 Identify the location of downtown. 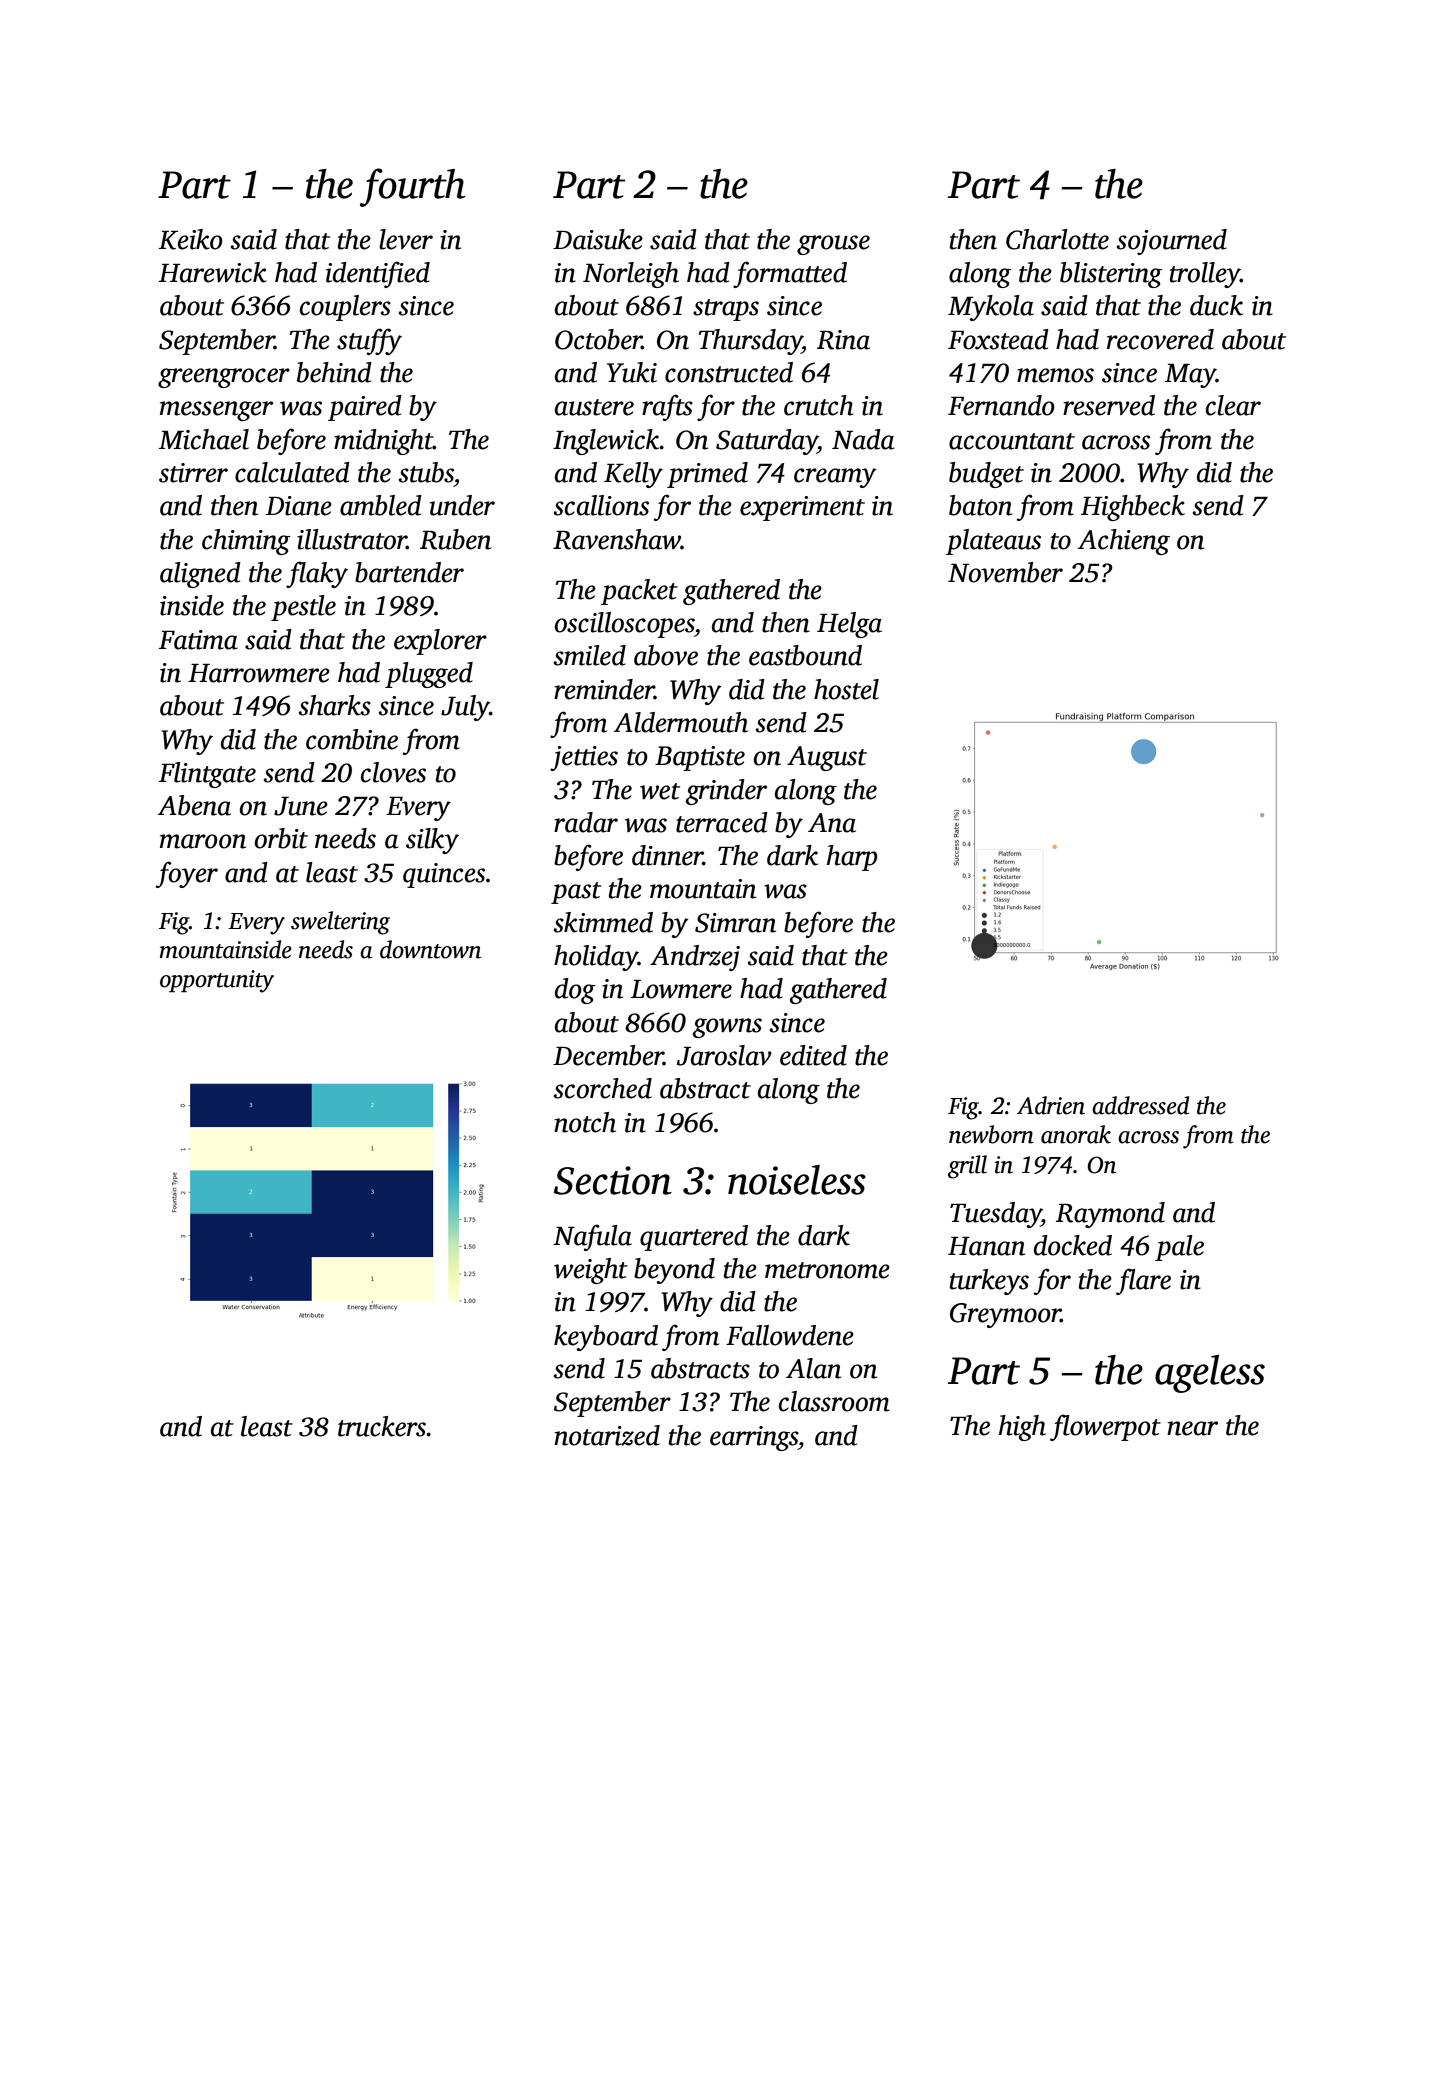
(430, 949).
